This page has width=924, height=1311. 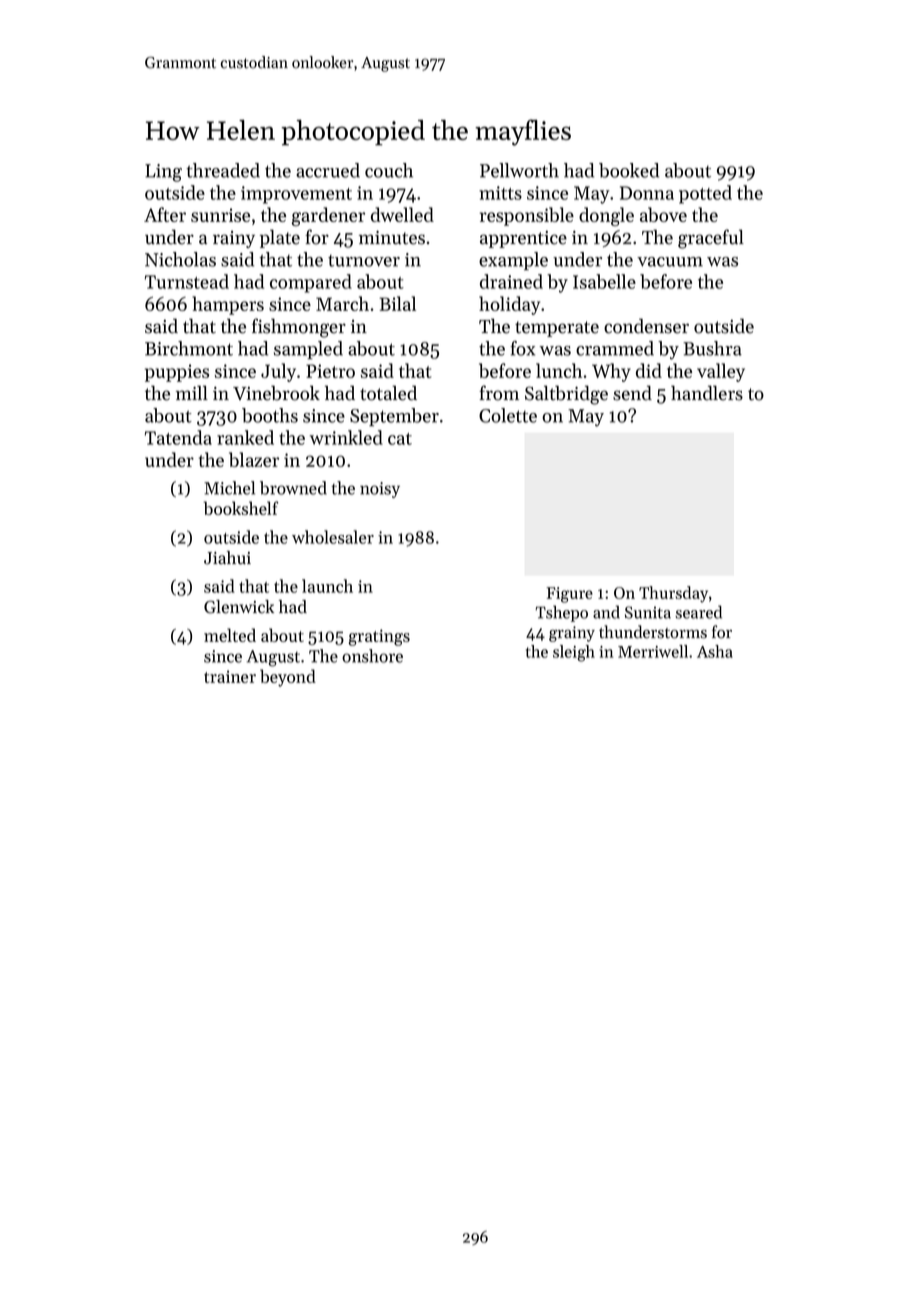 I want to click on noisy, so click(x=380, y=490).
